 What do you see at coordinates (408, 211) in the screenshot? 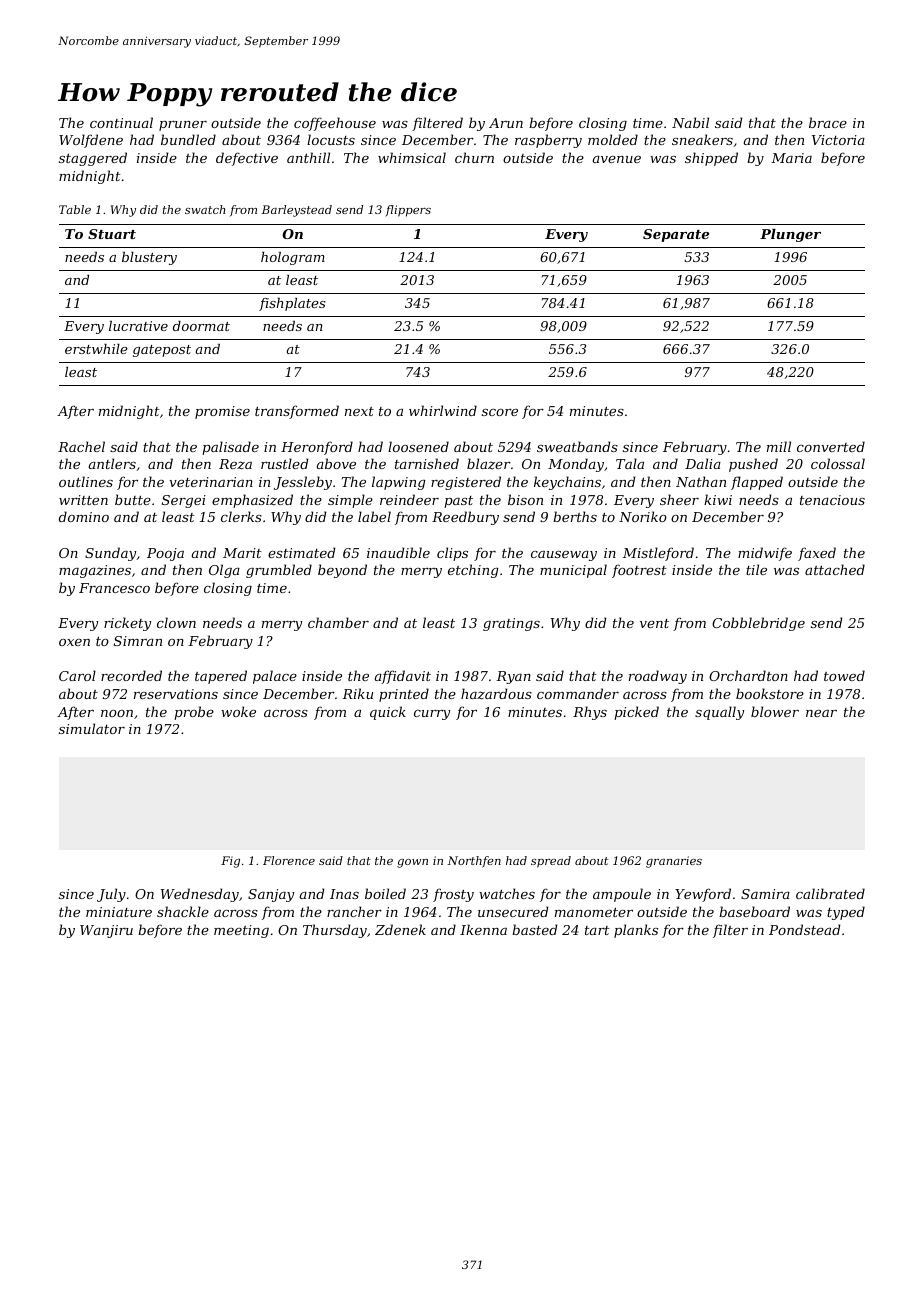
I see `flippers` at bounding box center [408, 211].
